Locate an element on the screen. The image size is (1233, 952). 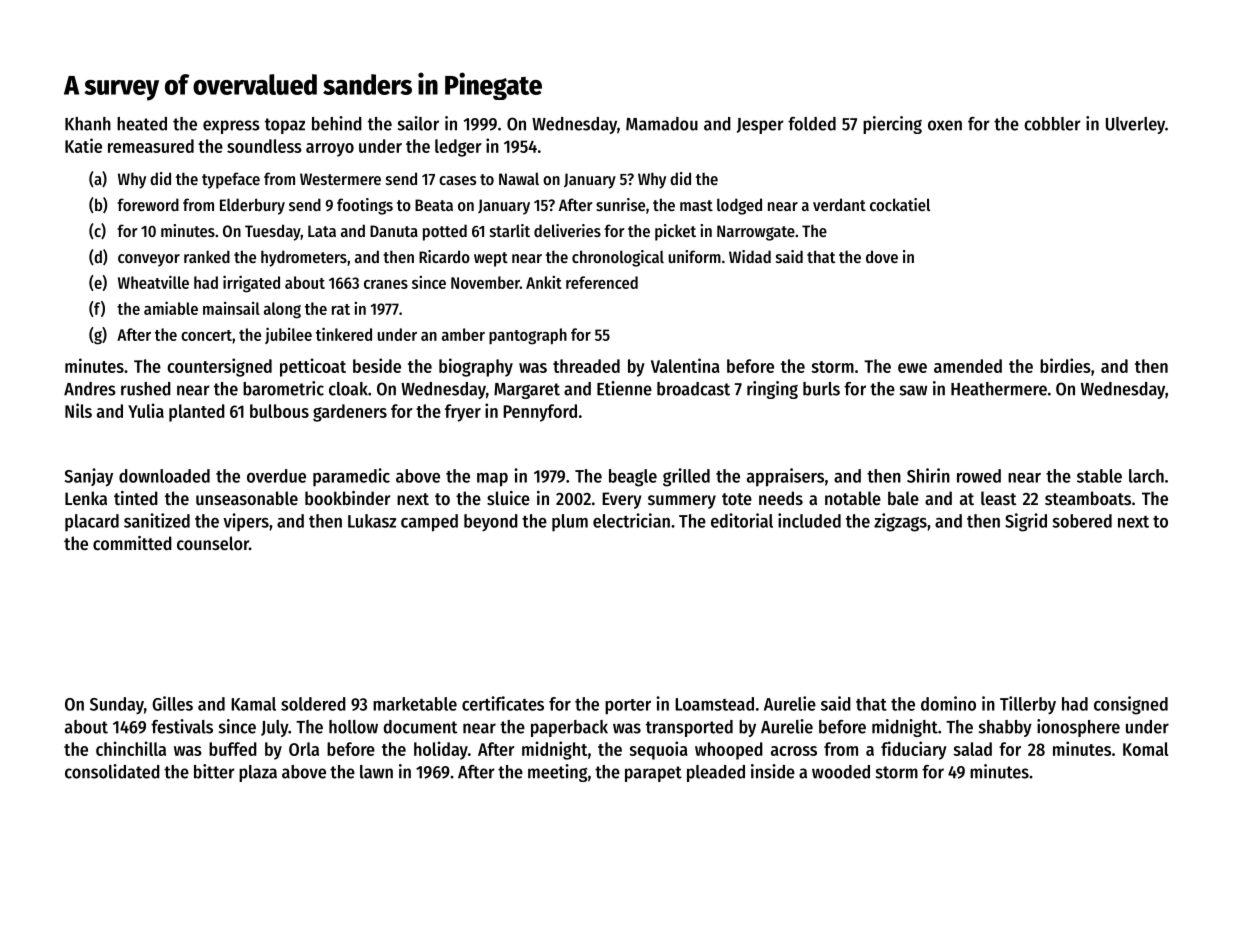
editorial is located at coordinates (742, 520).
